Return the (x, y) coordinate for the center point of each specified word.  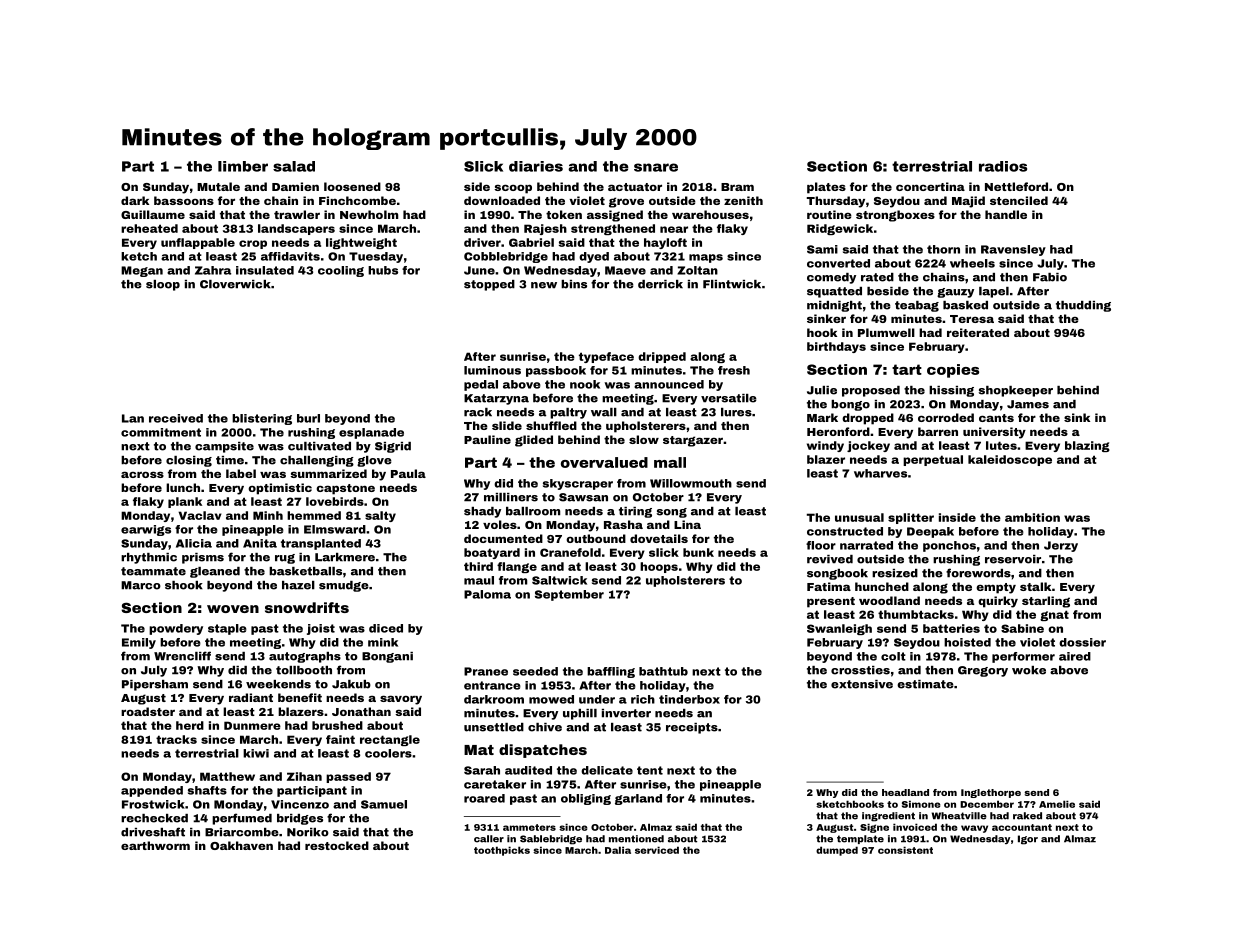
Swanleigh (839, 629)
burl (308, 418)
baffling (611, 672)
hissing (951, 391)
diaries (536, 166)
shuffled (551, 425)
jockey (868, 446)
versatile (729, 398)
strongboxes (895, 216)
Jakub (351, 684)
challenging (317, 461)
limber (243, 166)
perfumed (242, 819)
